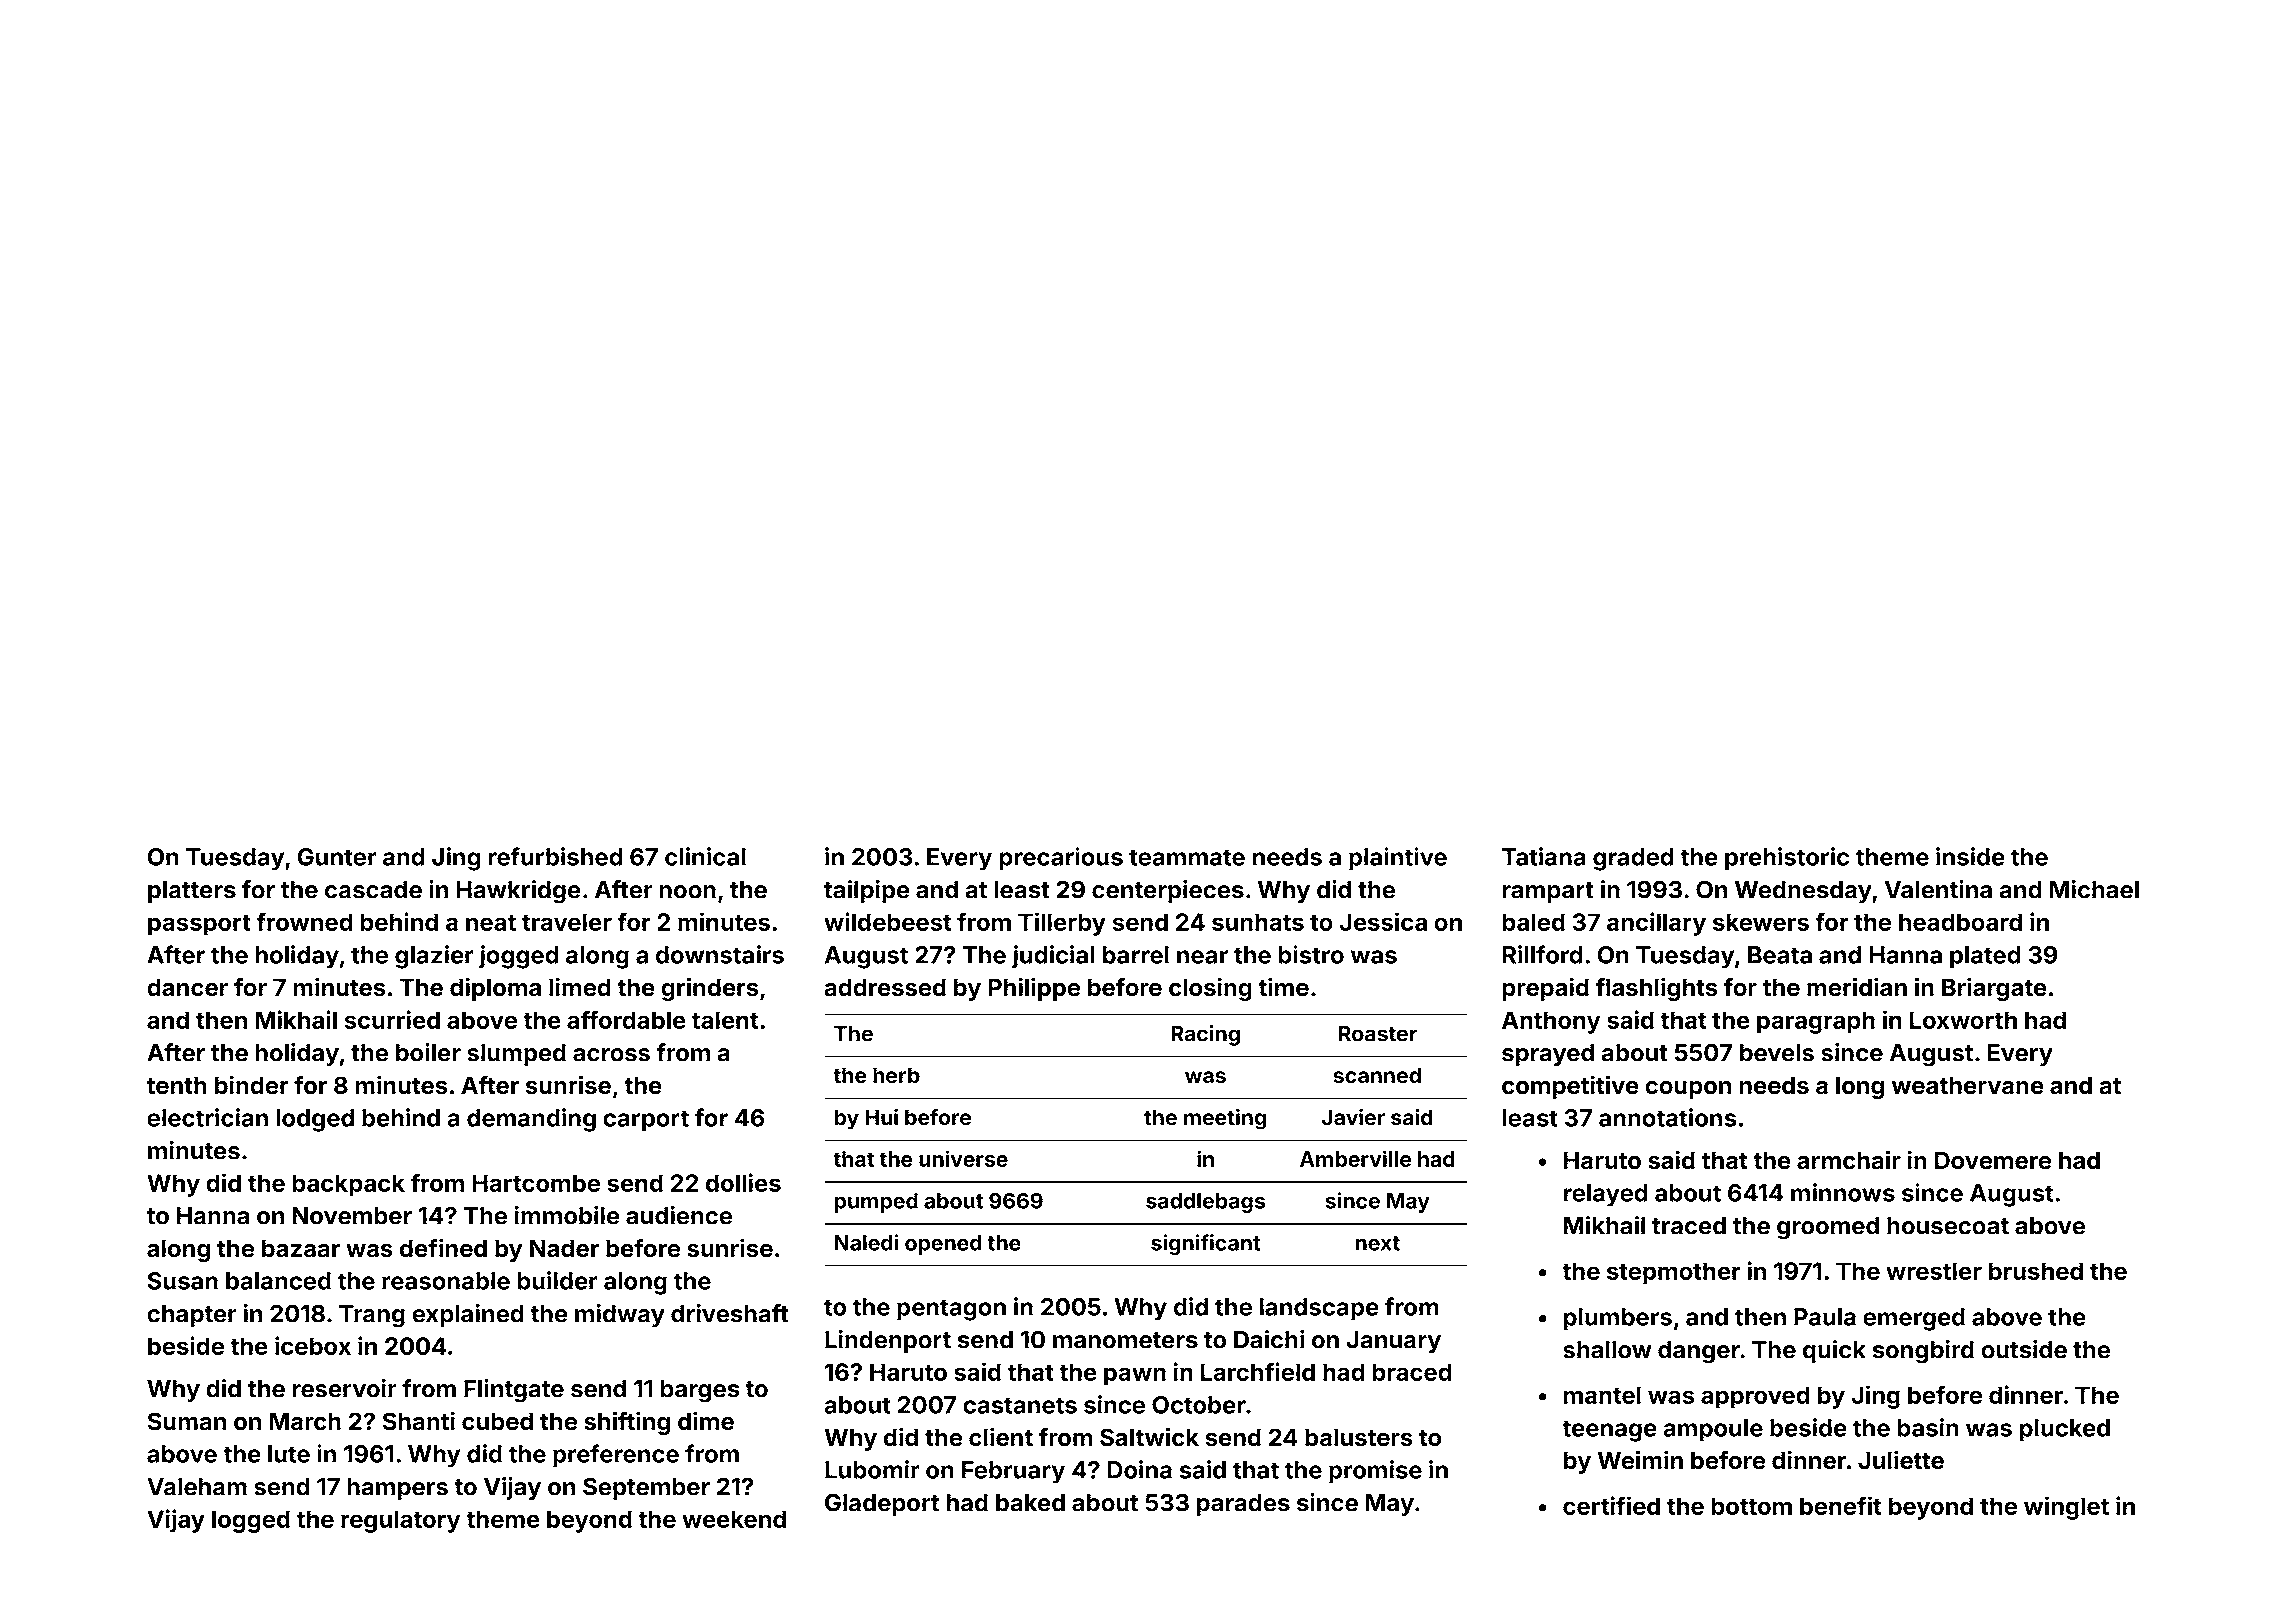 The image size is (2292, 1620). What do you see at coordinates (1970, 856) in the screenshot?
I see `inside` at bounding box center [1970, 856].
